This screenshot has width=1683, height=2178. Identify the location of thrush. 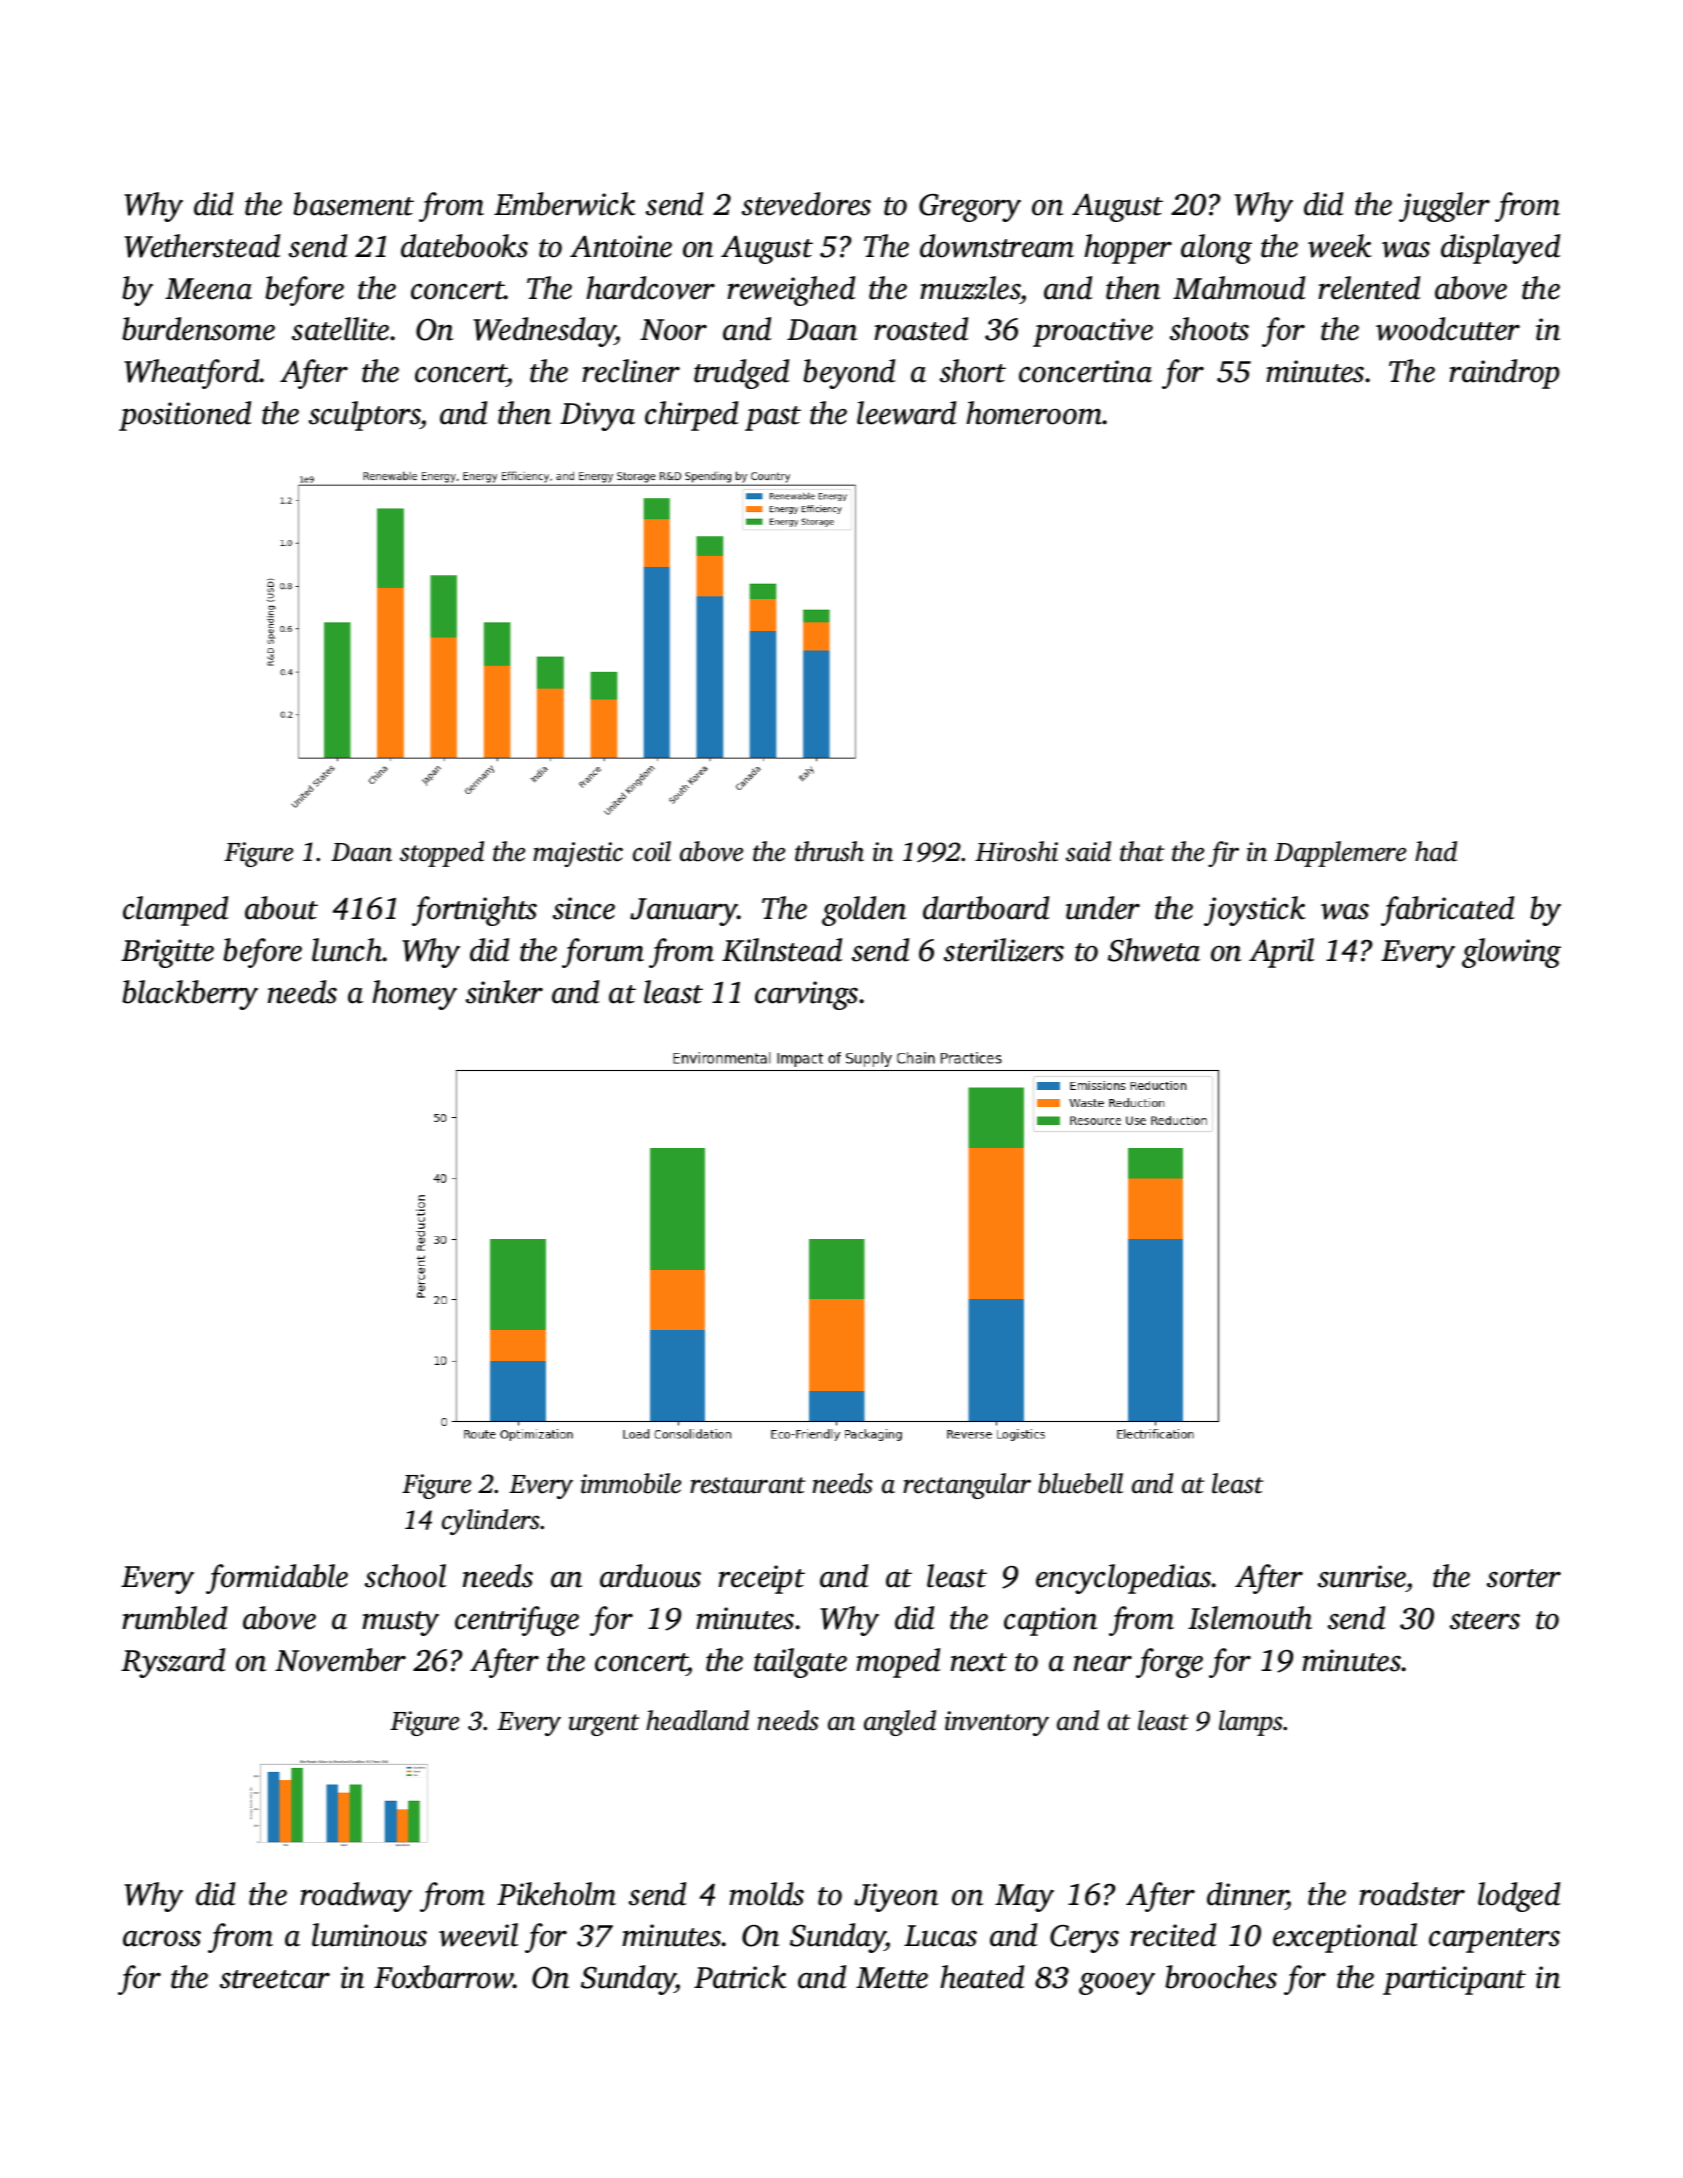
(829, 851).
